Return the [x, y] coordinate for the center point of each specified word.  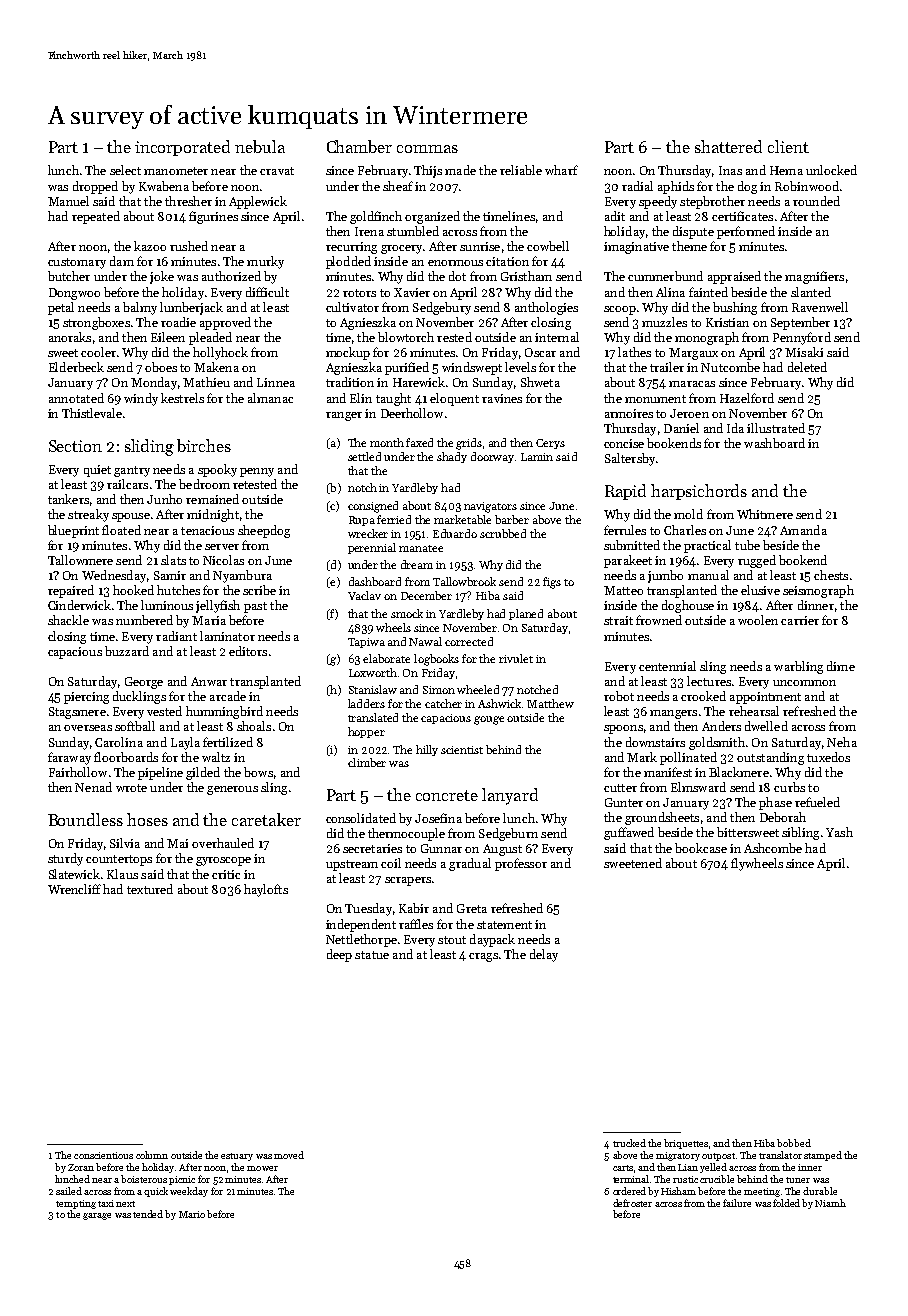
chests [831, 575]
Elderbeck [76, 367]
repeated [96, 217]
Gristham [526, 276]
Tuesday [368, 909]
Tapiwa [366, 643]
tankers [68, 499]
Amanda [803, 530]
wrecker [368, 533]
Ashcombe [773, 848]
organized [432, 217]
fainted [708, 292]
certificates [742, 216]
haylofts [266, 890]
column [152, 1155]
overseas [88, 728]
